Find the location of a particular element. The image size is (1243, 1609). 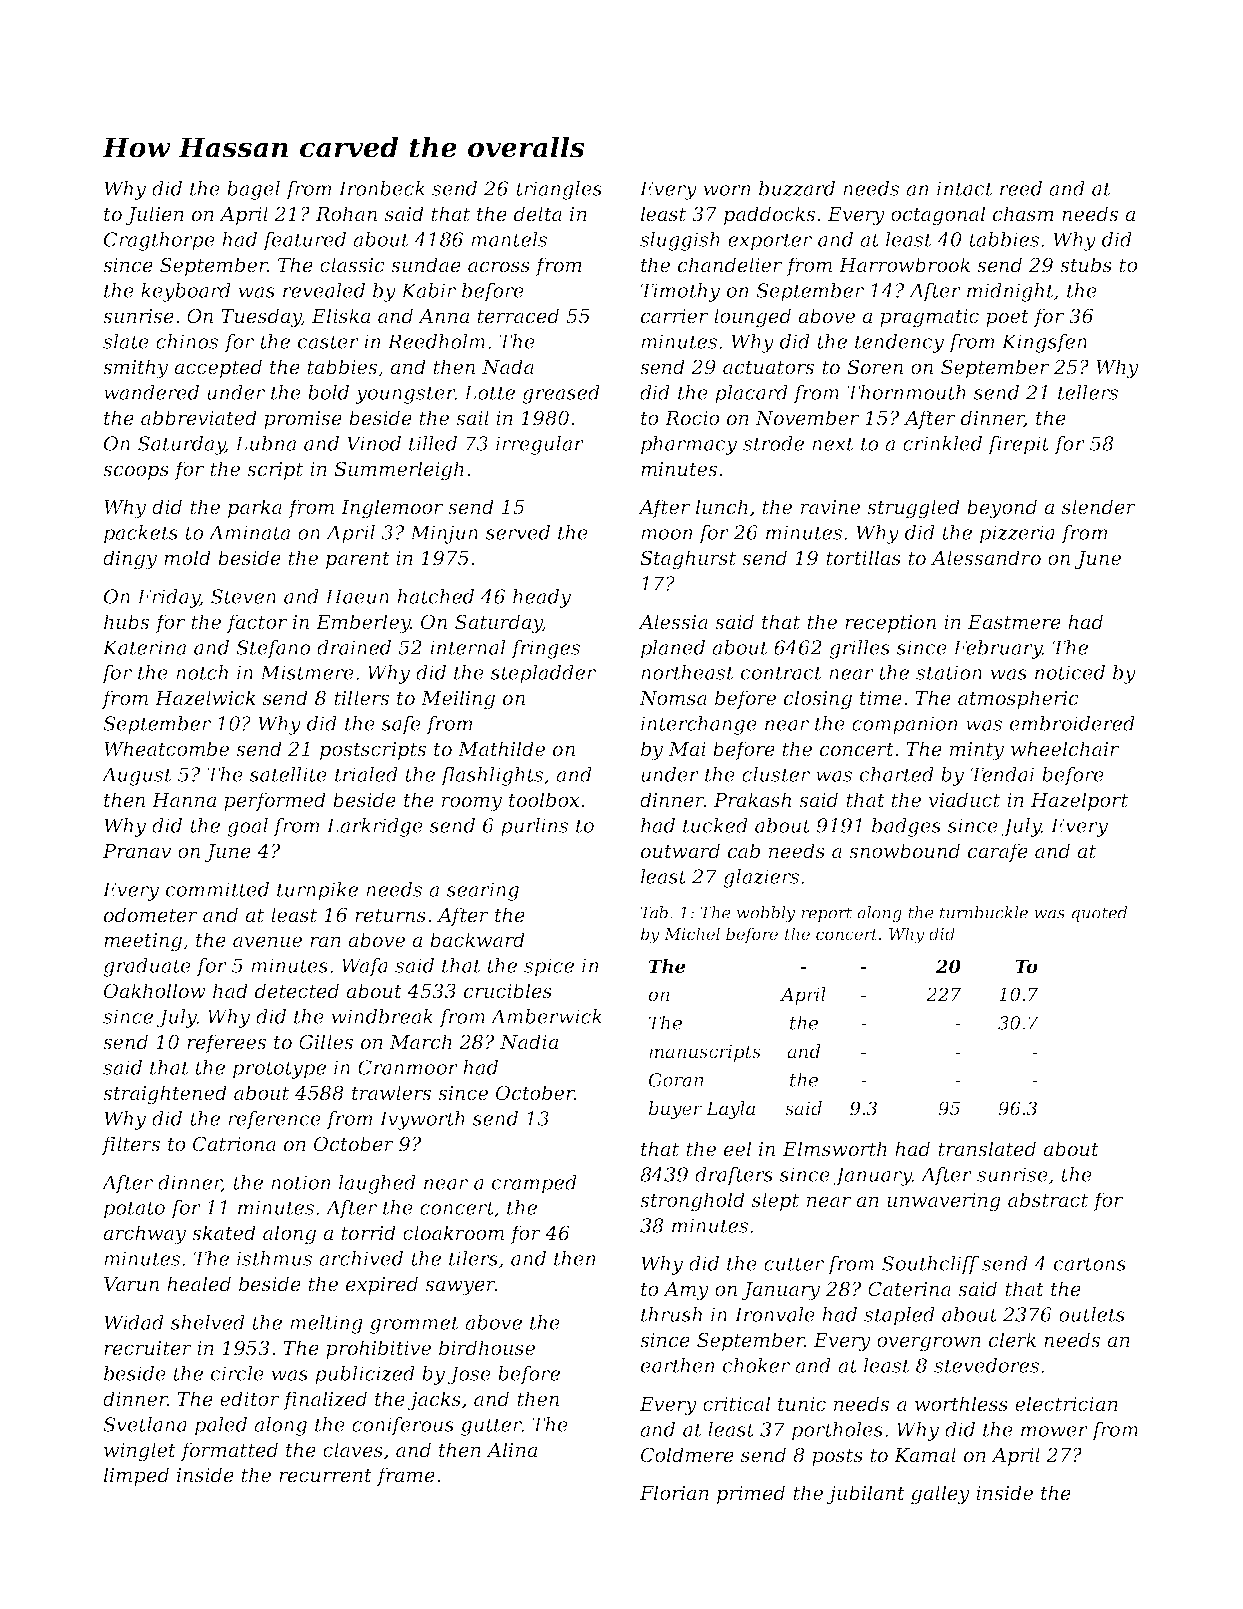

thrush is located at coordinates (671, 1314).
